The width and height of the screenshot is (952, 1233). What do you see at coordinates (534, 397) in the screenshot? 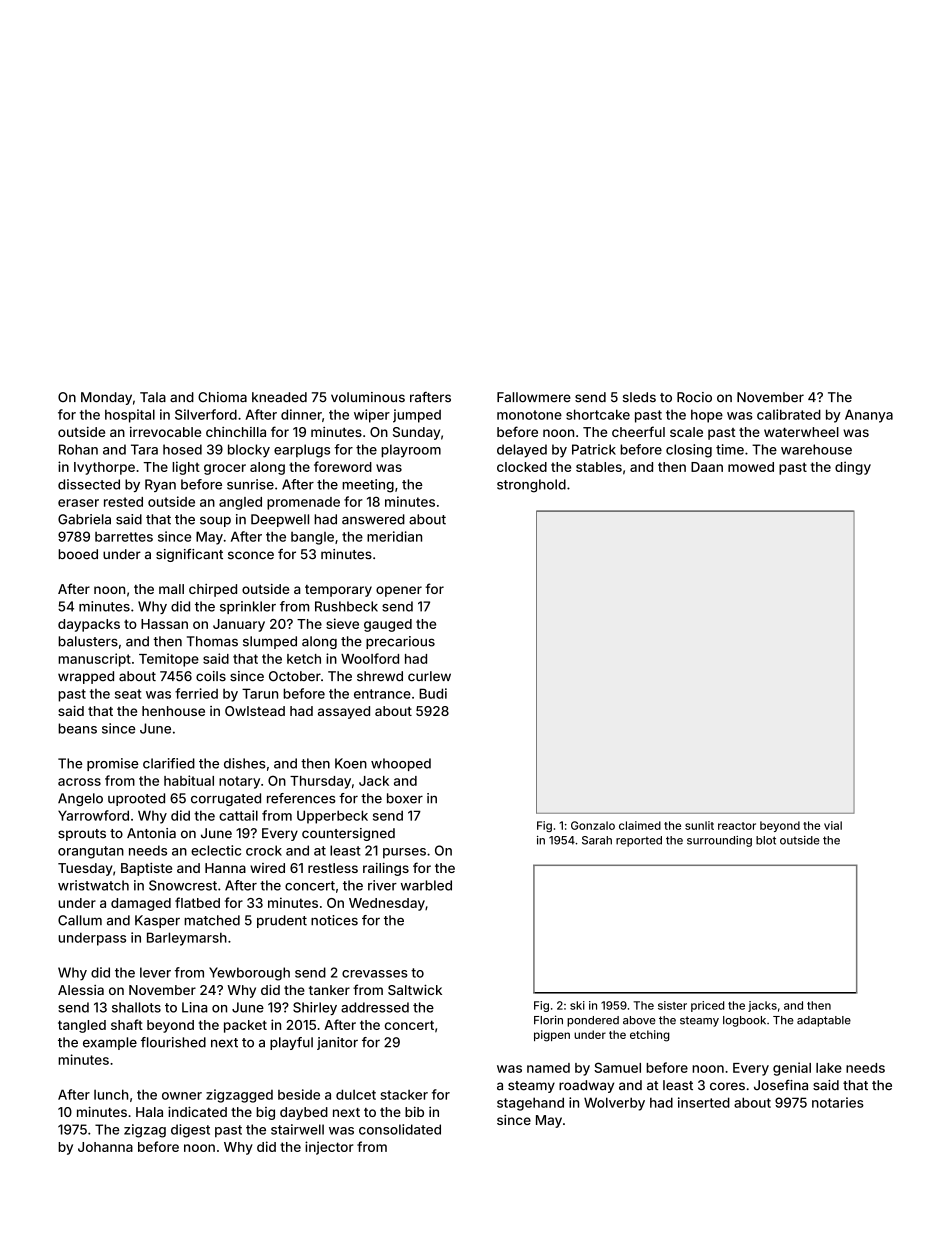
I see `Fallowmere` at bounding box center [534, 397].
